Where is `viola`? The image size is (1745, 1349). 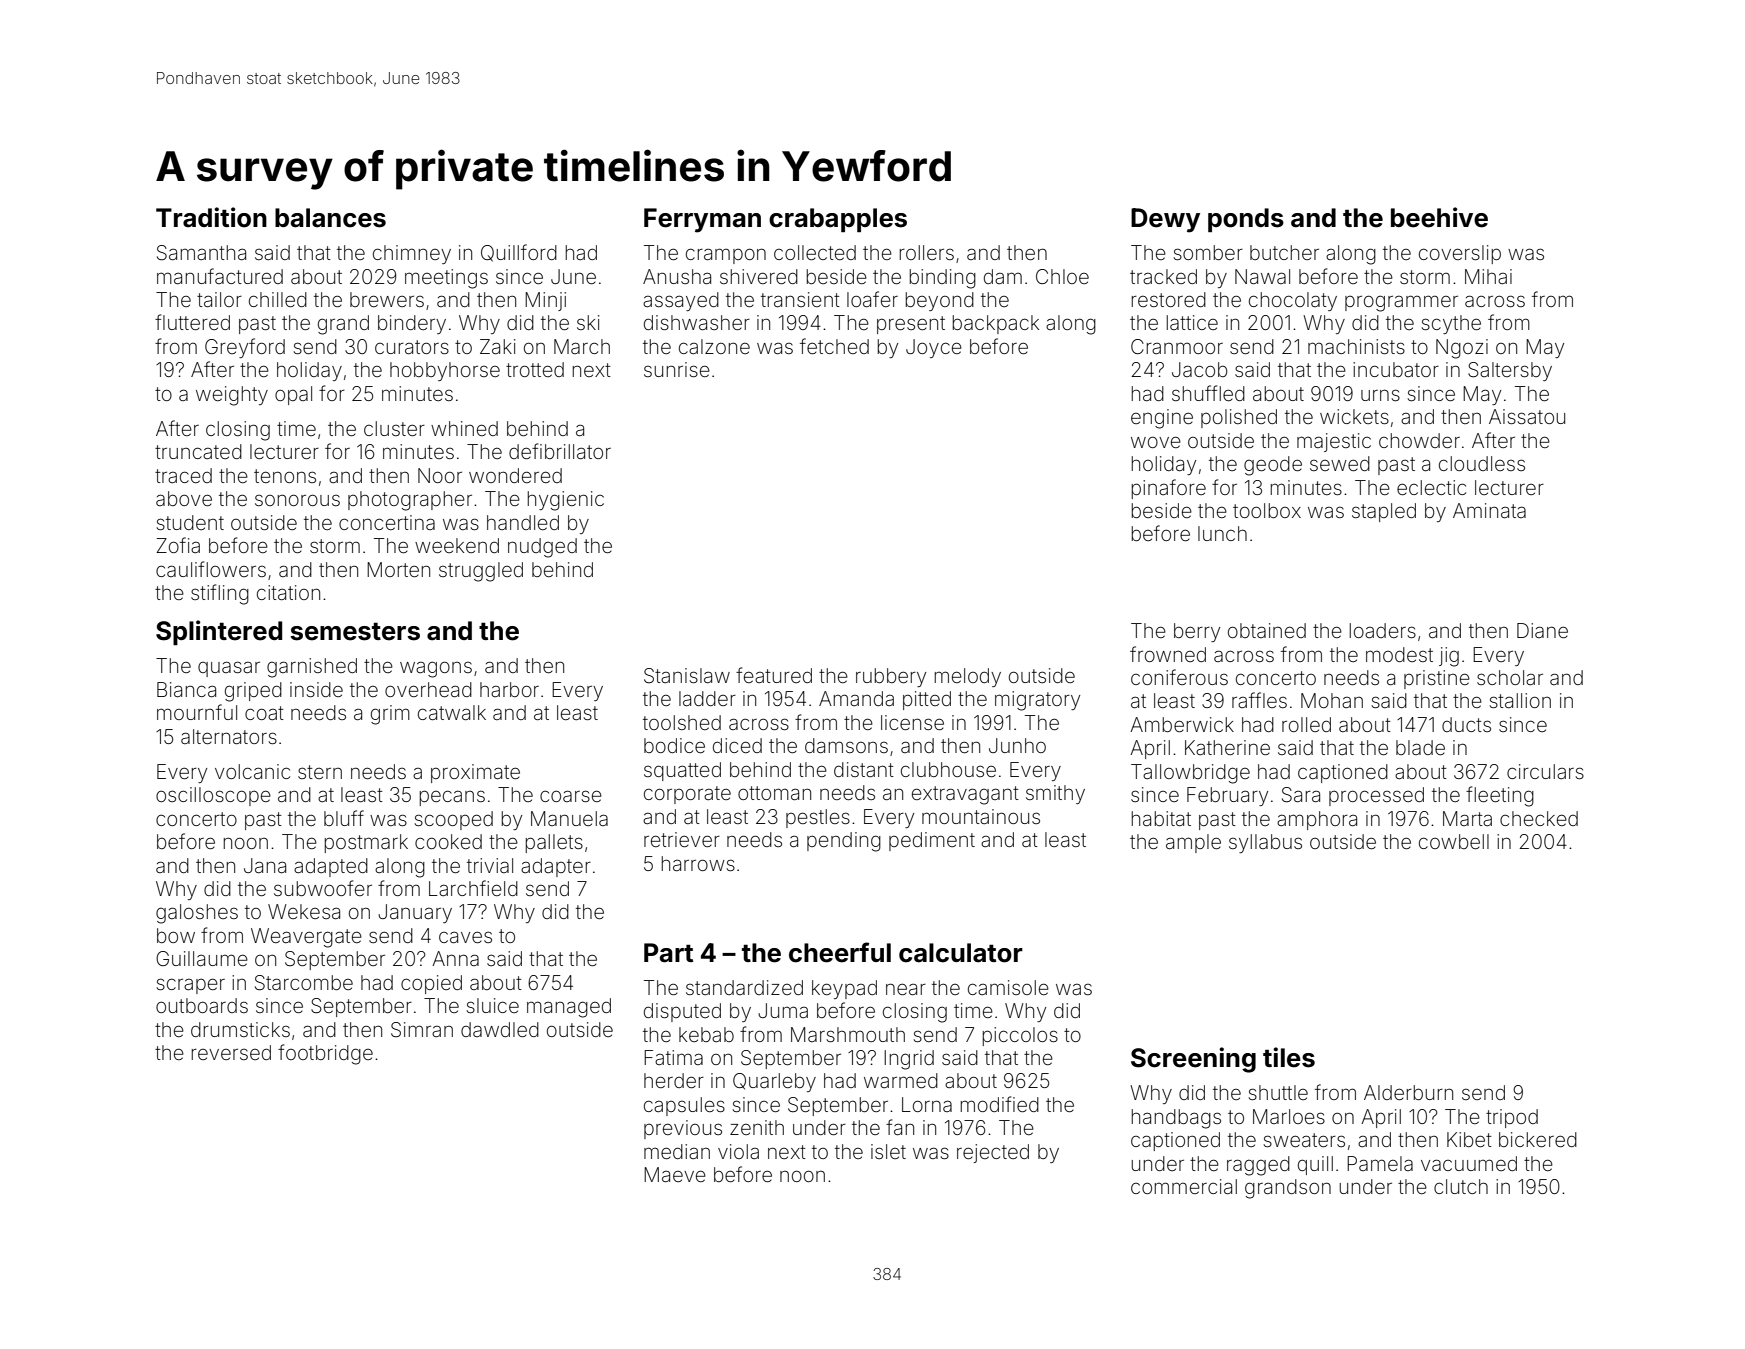 viola is located at coordinates (738, 1151).
